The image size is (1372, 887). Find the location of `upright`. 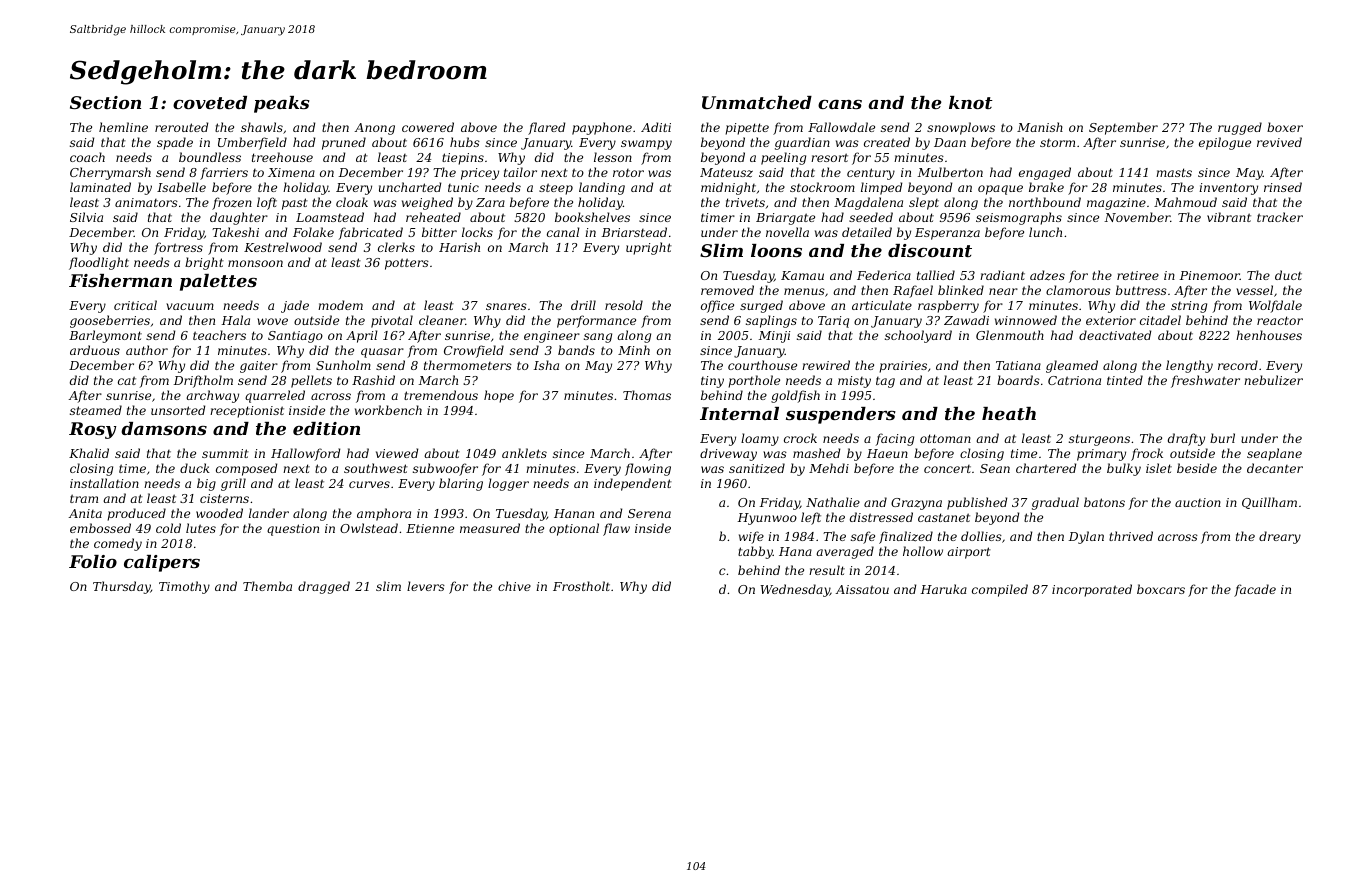

upright is located at coordinates (649, 248).
